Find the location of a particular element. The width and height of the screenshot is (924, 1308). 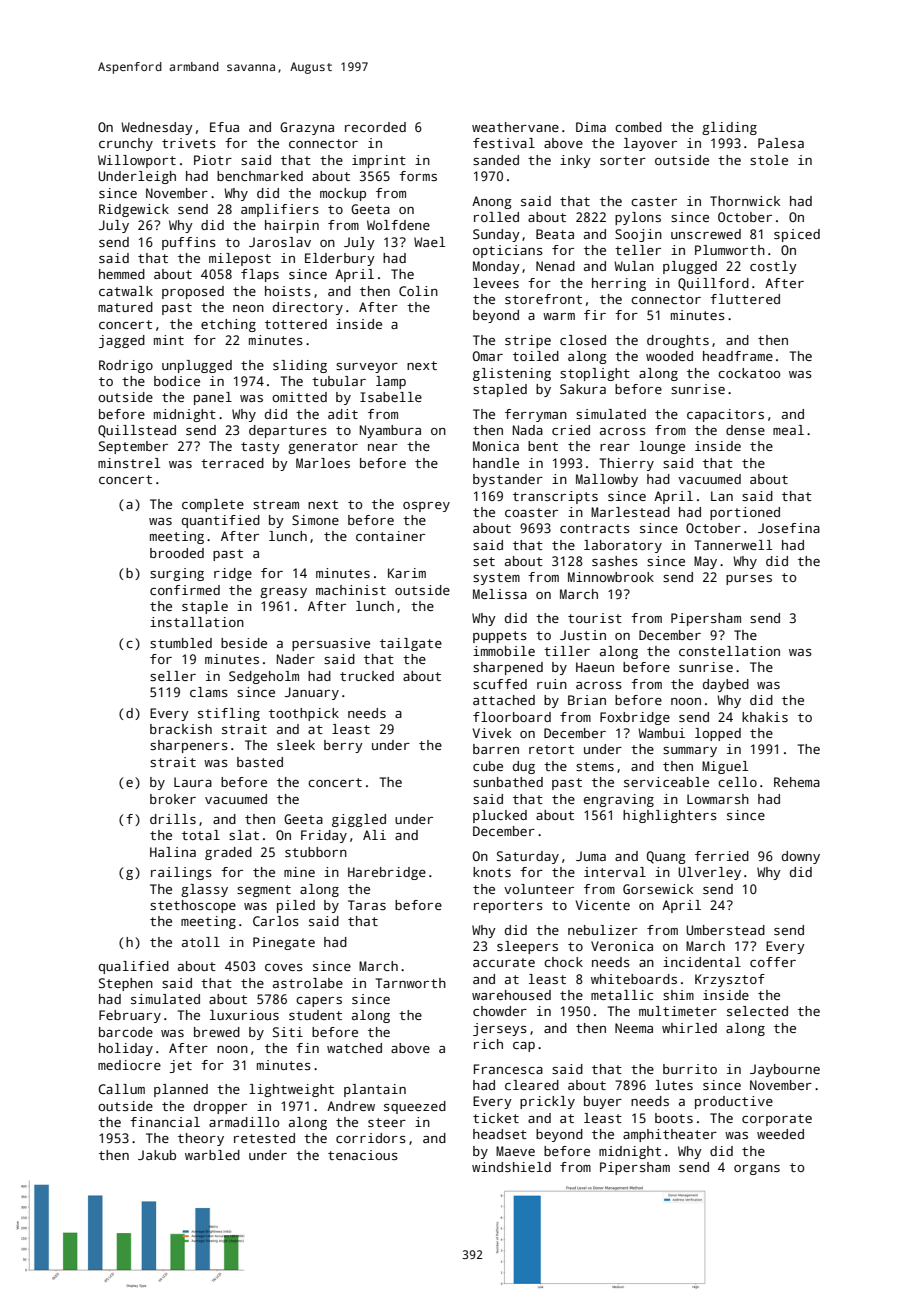

weathervane is located at coordinates (515, 127).
